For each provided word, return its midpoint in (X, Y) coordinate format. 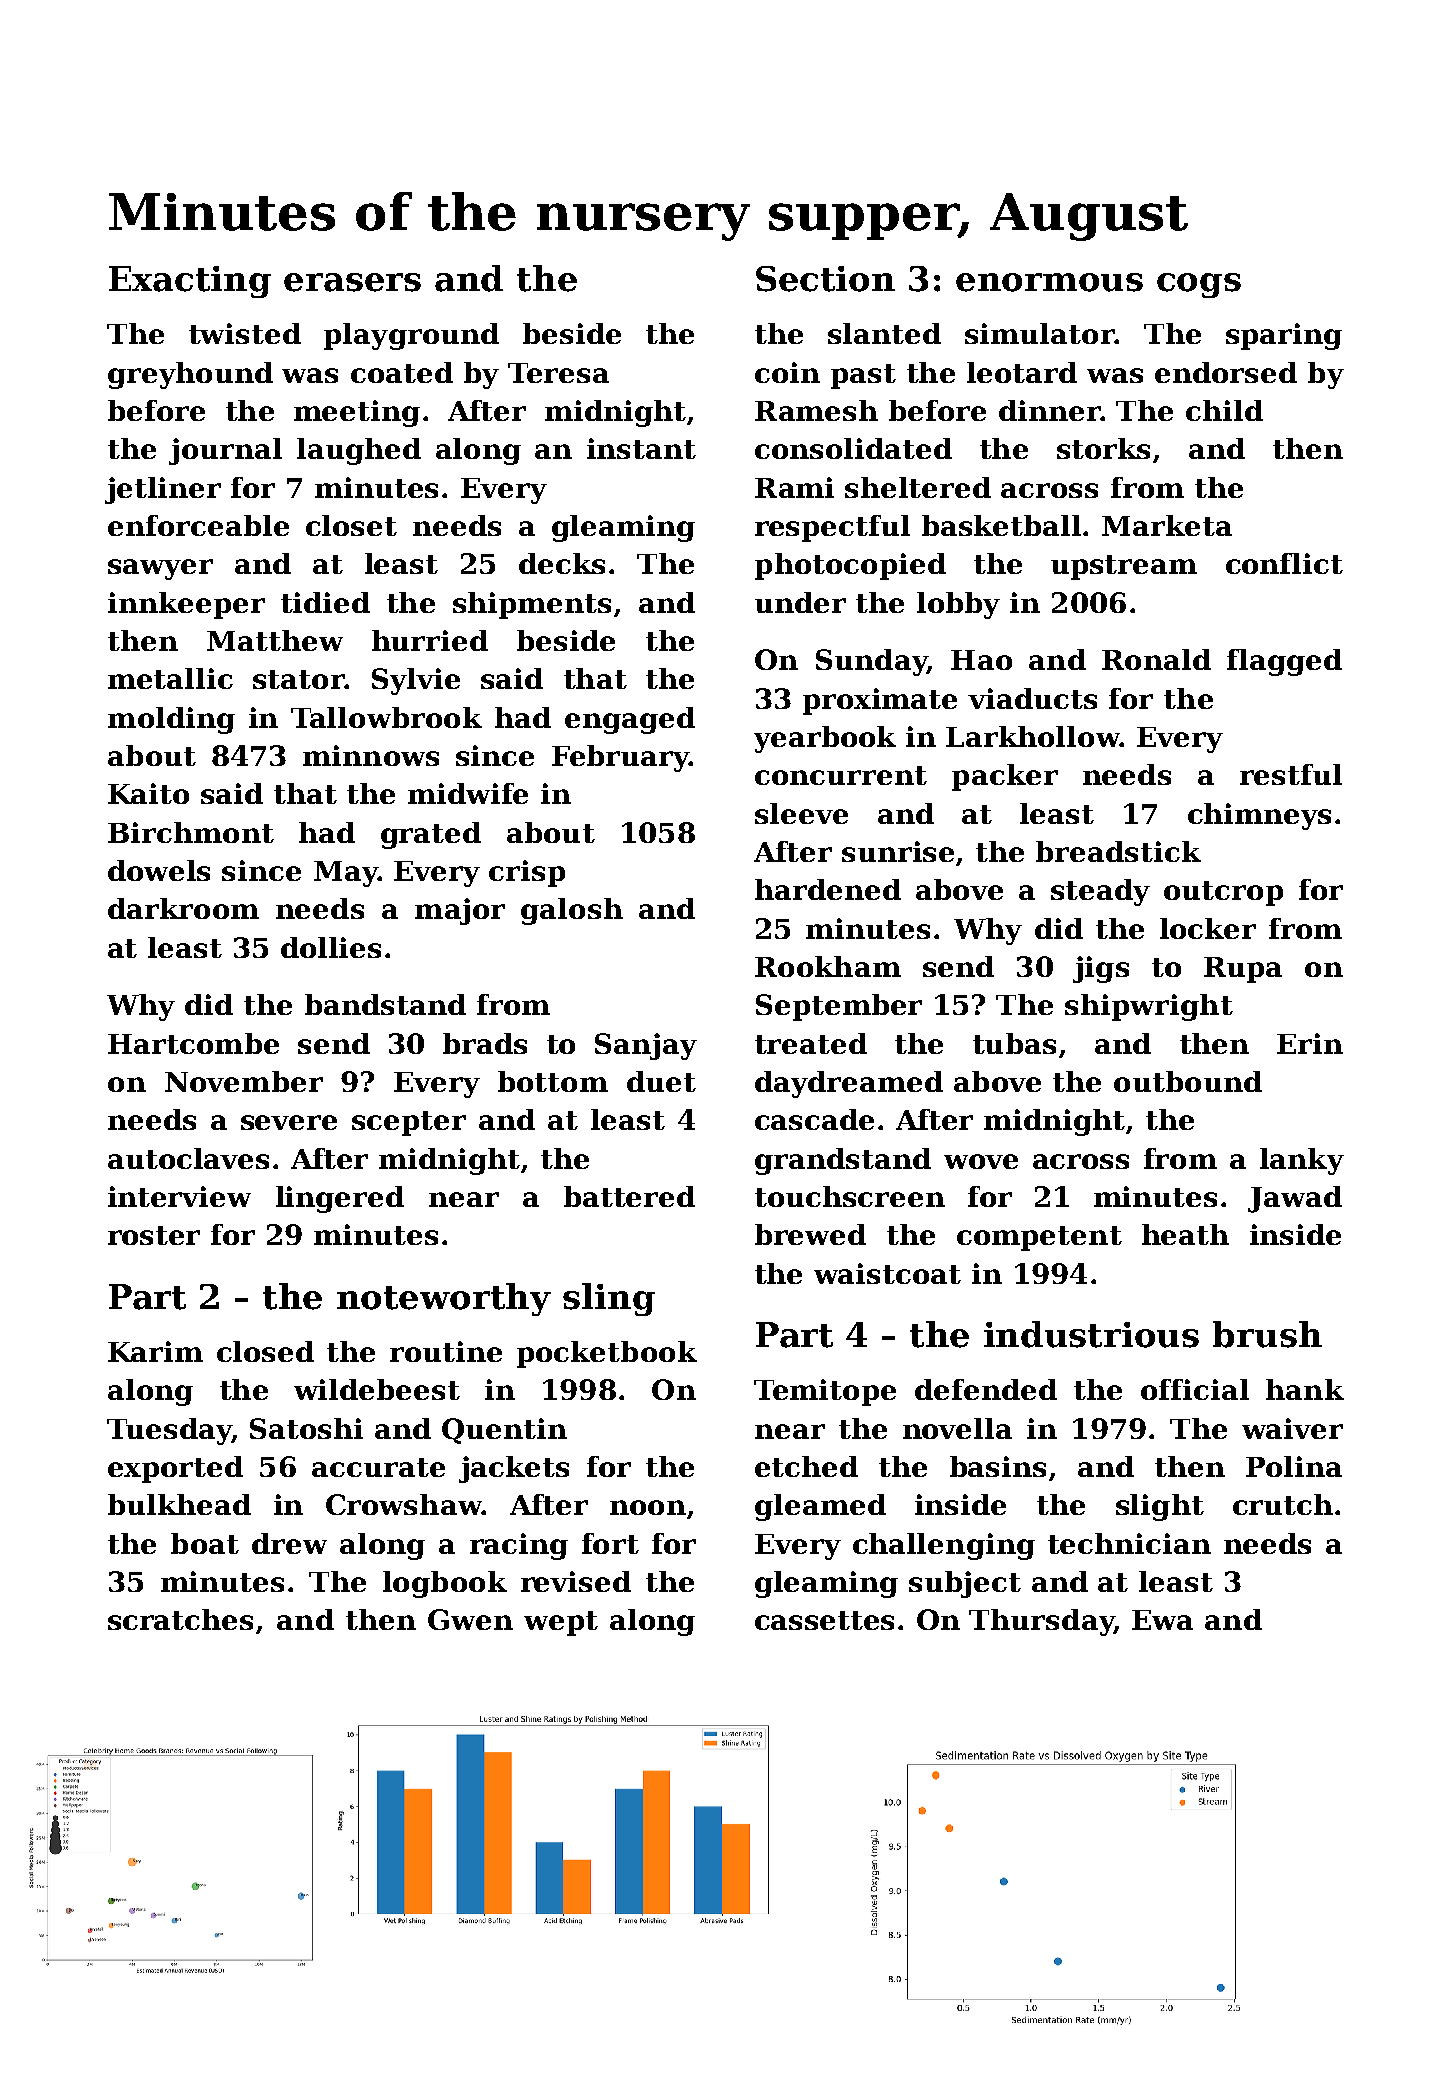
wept (561, 1623)
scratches (180, 1619)
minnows (371, 755)
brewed (810, 1234)
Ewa (1162, 1620)
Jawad (1295, 1199)
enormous (1049, 282)
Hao (981, 660)
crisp (527, 873)
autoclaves (188, 1158)
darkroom (183, 908)
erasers (352, 282)
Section (825, 279)
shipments (532, 605)
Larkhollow (1033, 736)
